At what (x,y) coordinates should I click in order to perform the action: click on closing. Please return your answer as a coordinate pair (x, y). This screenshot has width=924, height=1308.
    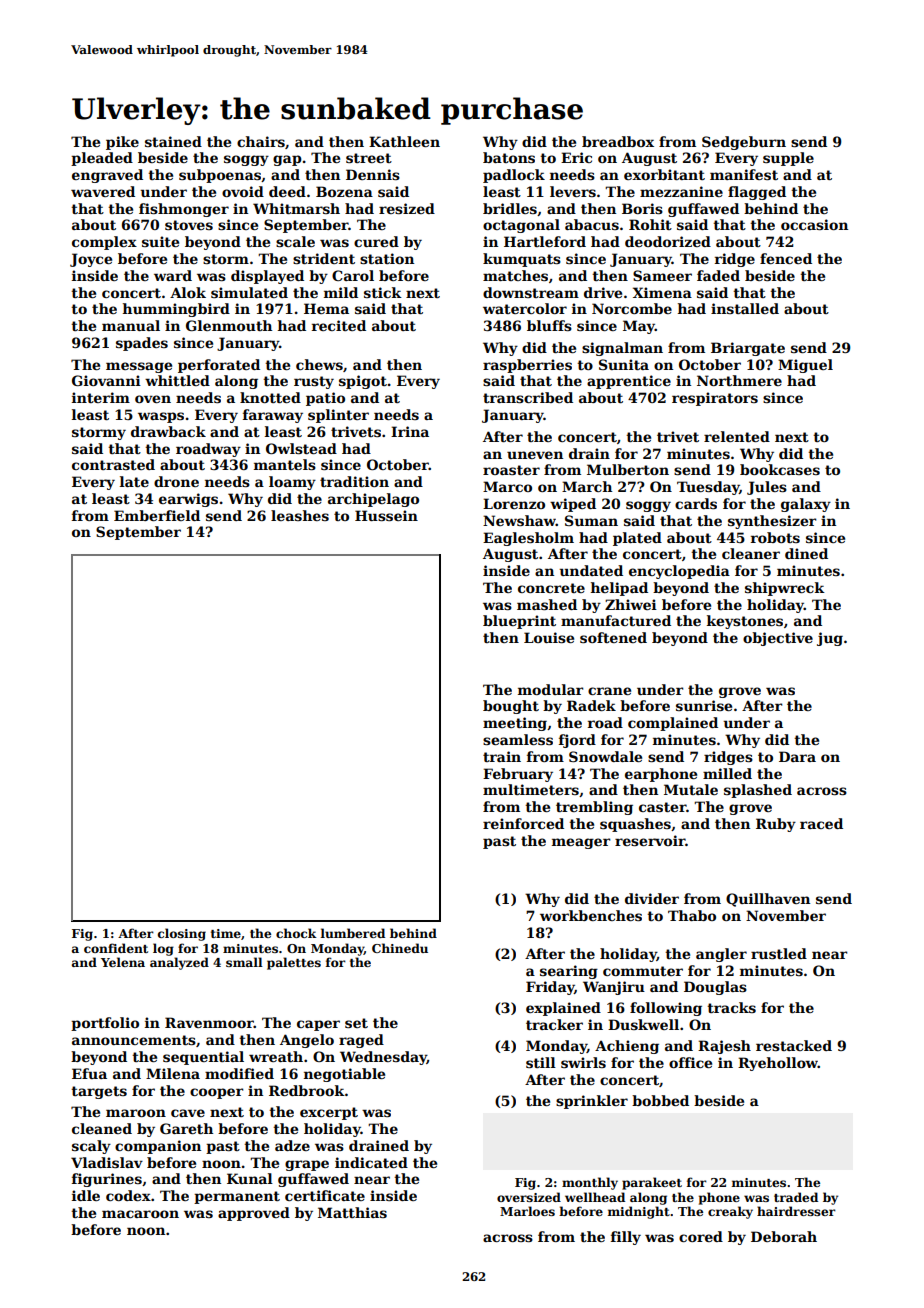
    Looking at the image, I should click on (182, 934).
